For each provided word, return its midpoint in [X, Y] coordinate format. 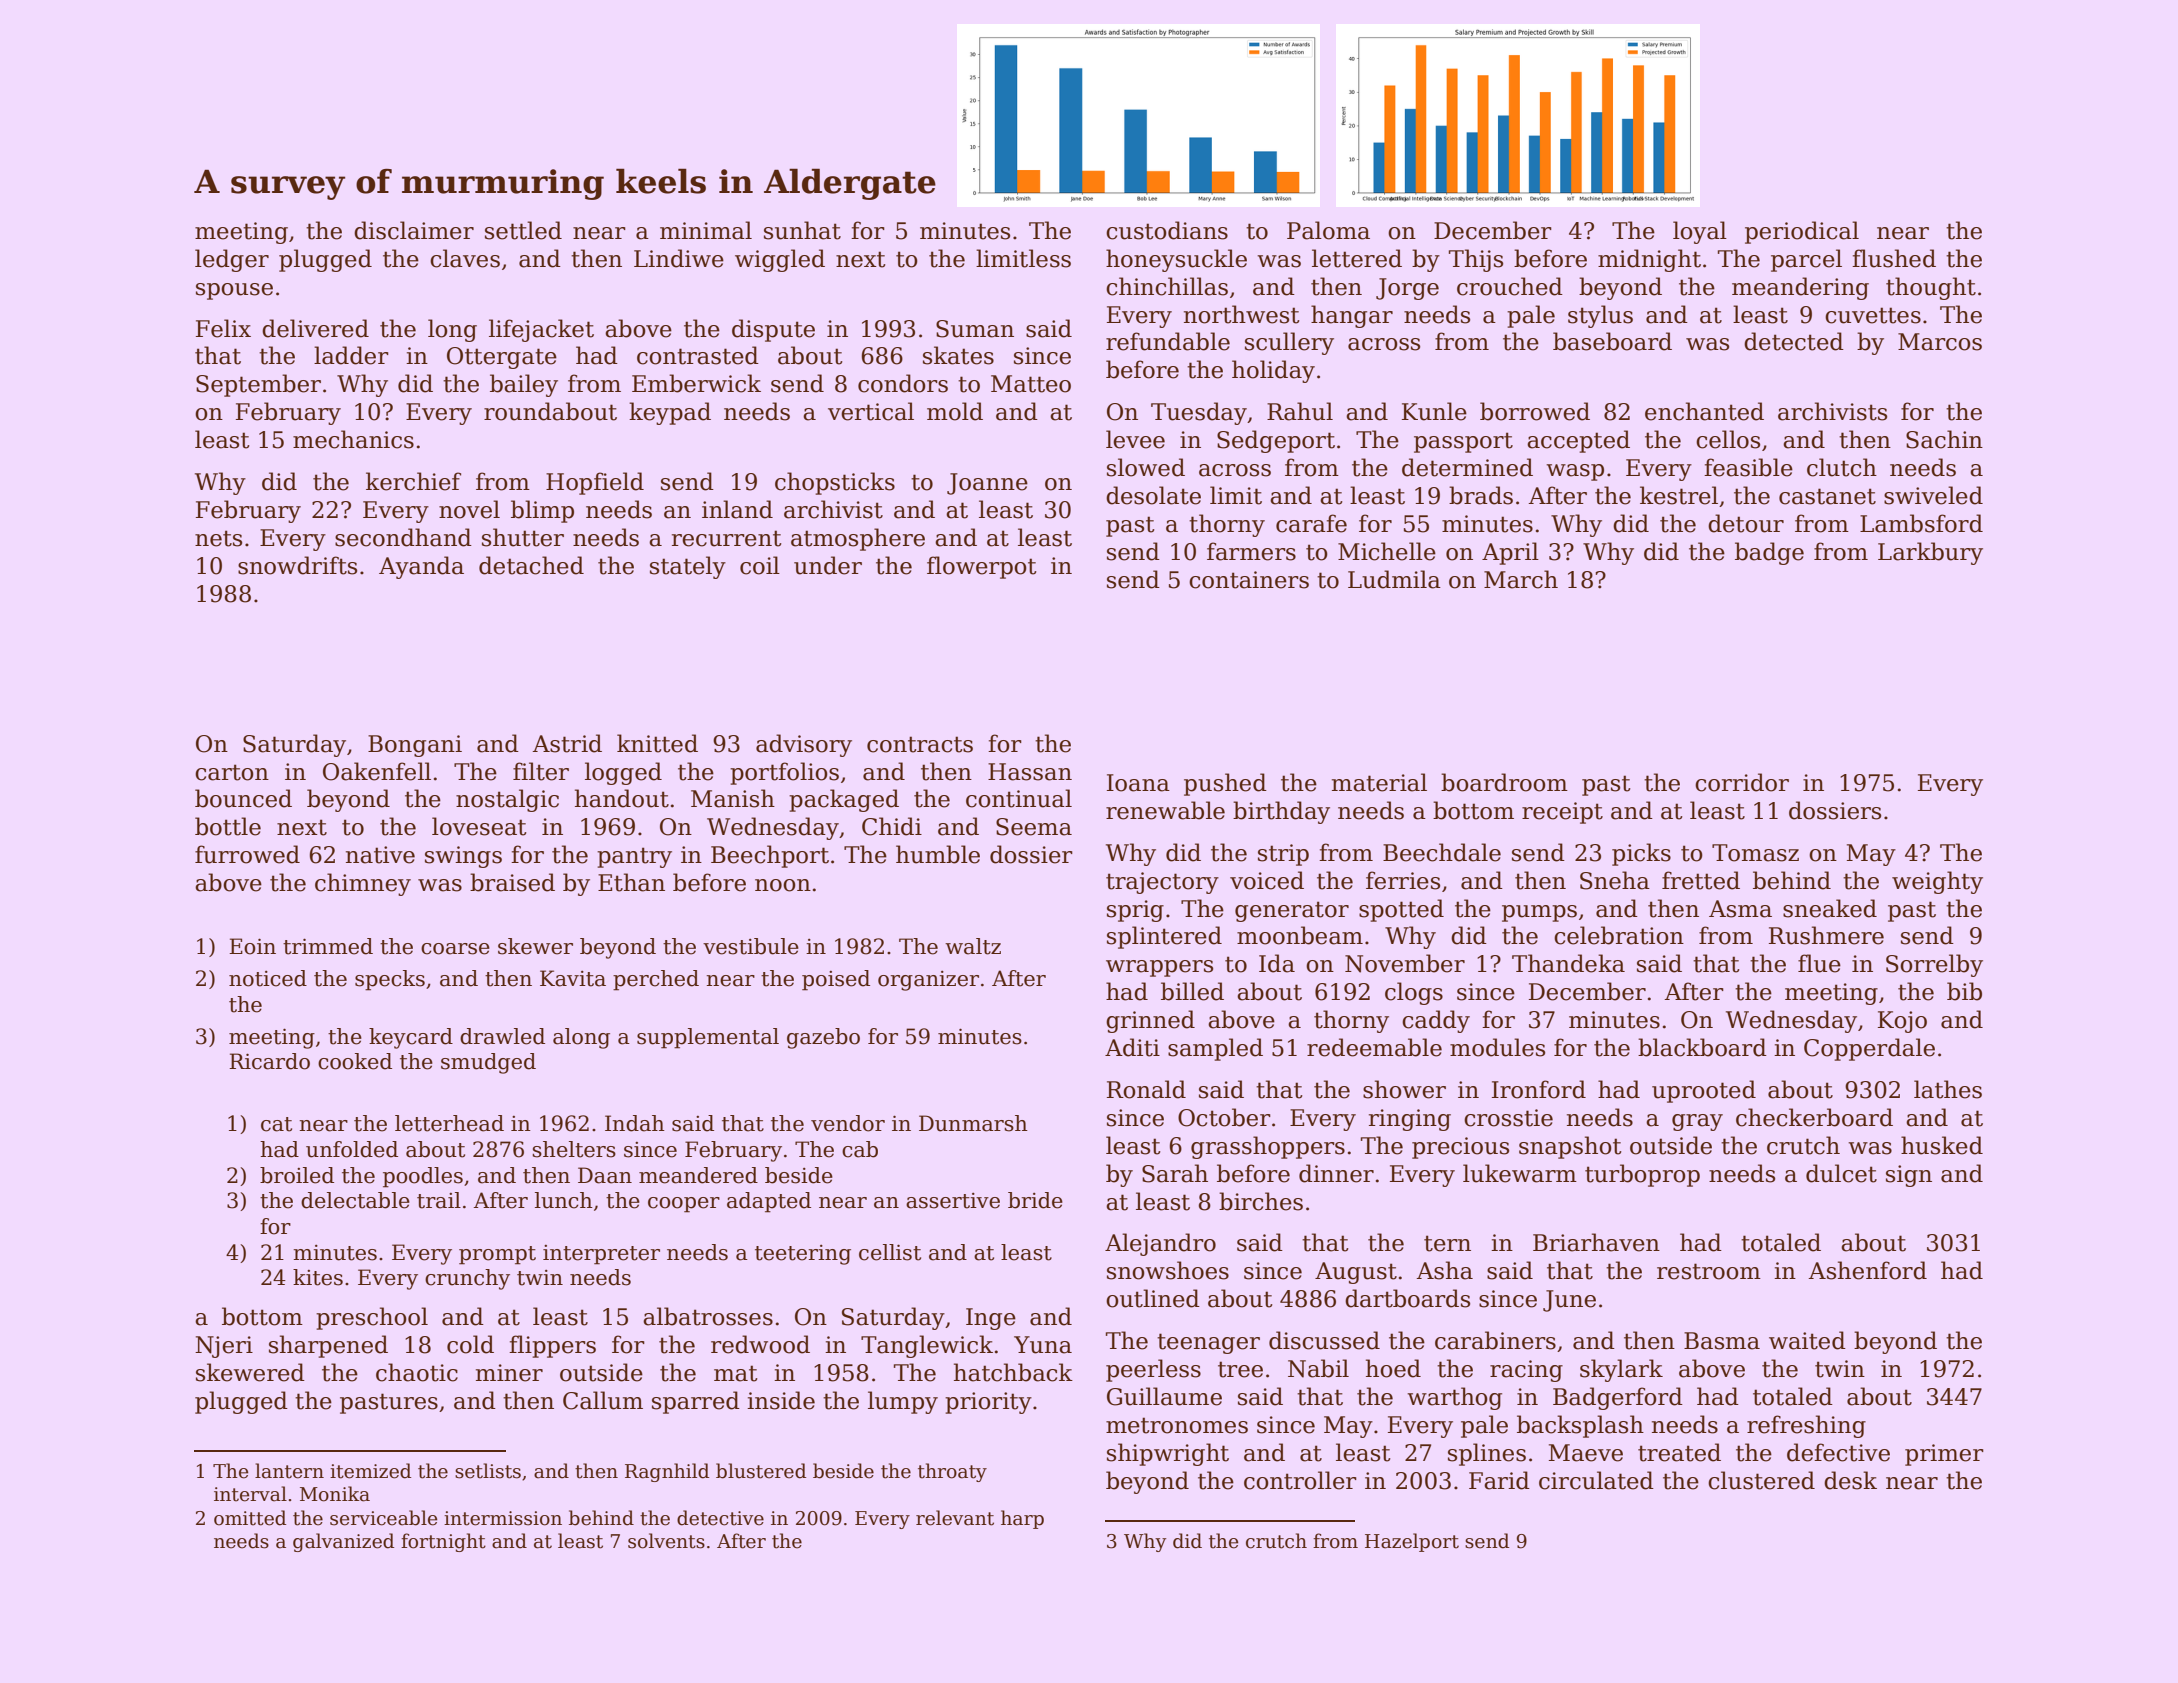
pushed [1225, 784]
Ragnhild [667, 1472]
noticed [268, 978]
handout [622, 798]
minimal [706, 230]
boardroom [1504, 782]
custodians [1167, 230]
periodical [1802, 232]
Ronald [1146, 1089]
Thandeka [1568, 963]
